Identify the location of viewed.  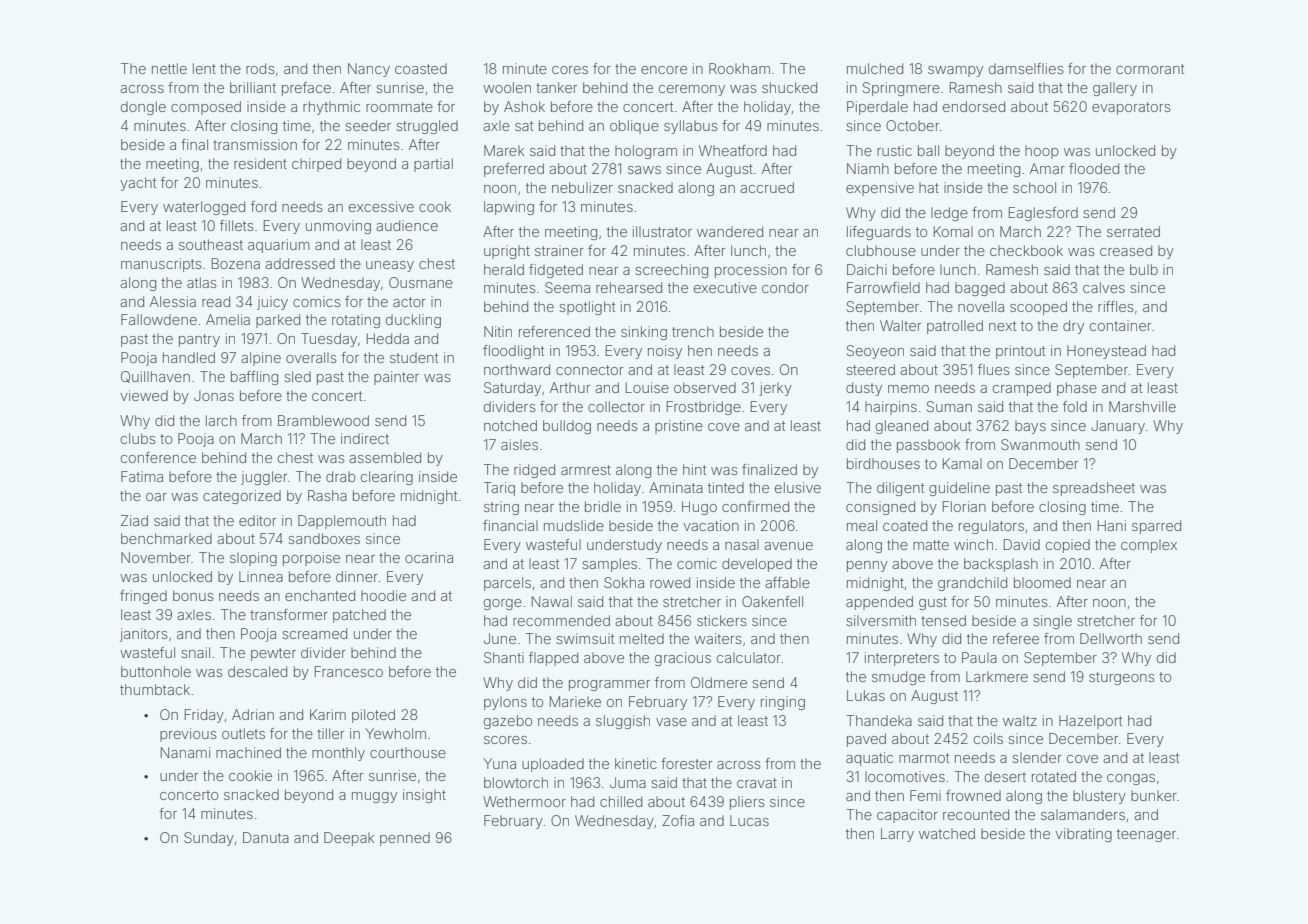
(144, 395).
